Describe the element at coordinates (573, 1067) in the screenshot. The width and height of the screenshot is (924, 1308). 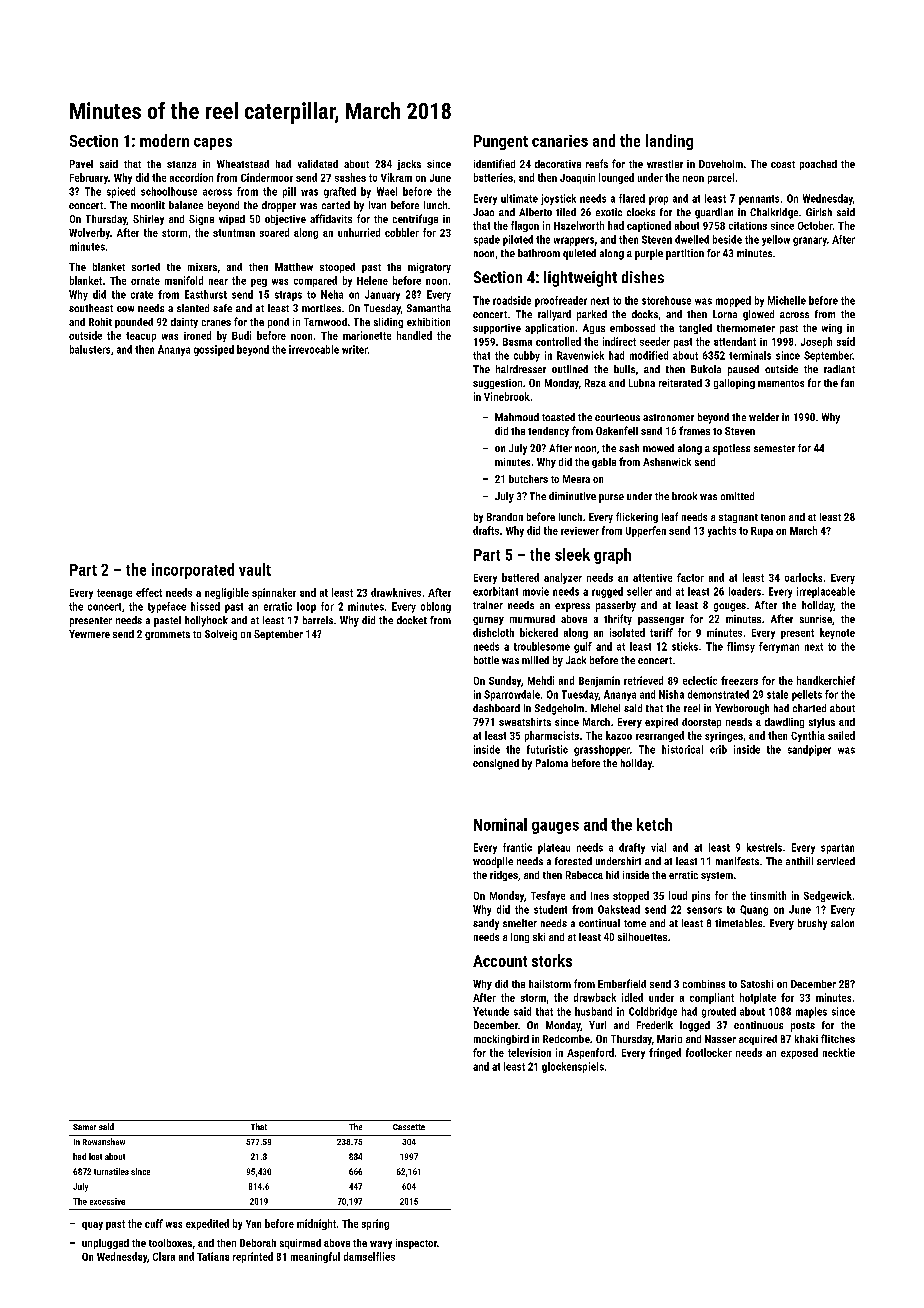
I see `glockenspiels` at that location.
